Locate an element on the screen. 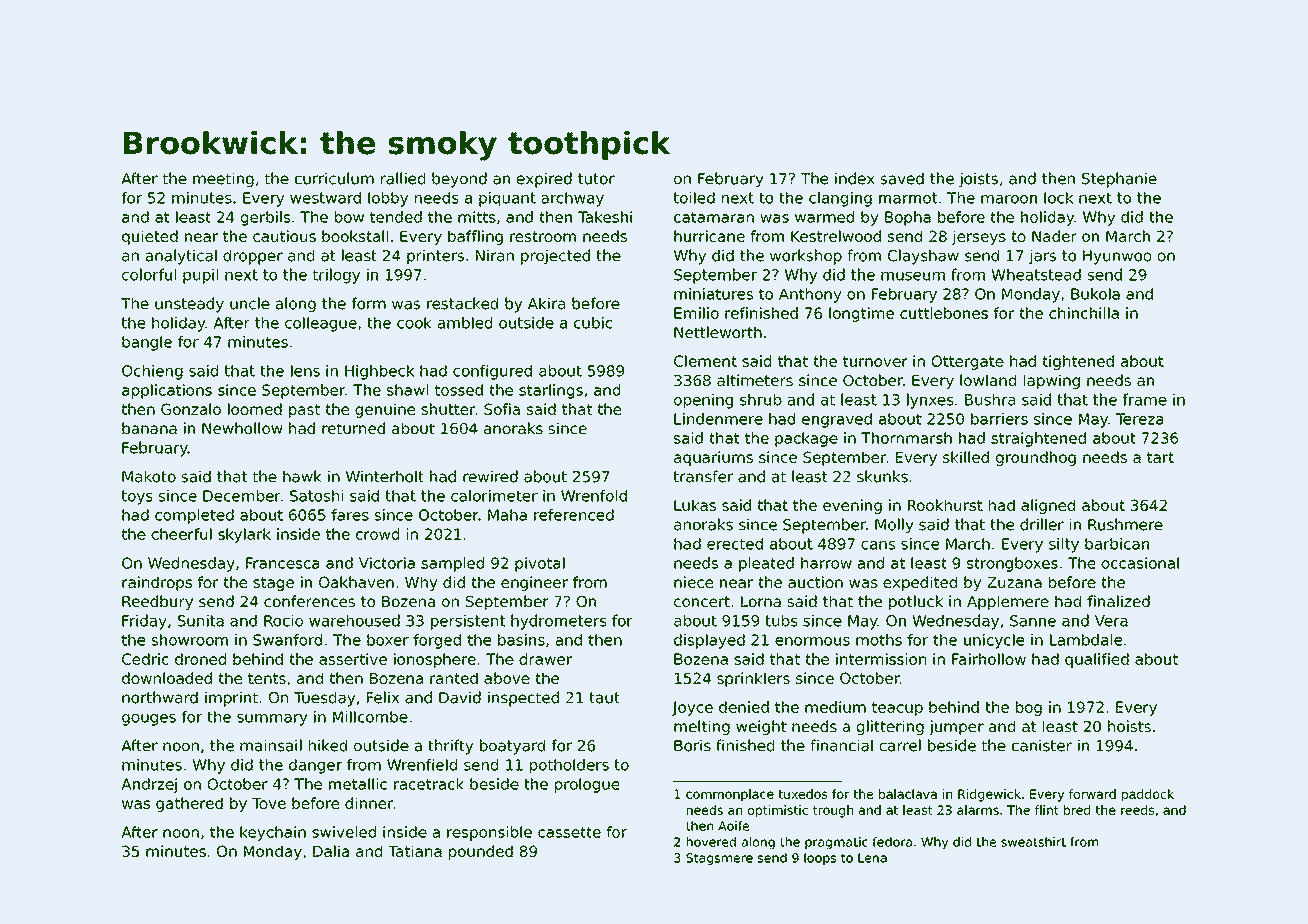  pupil is located at coordinates (200, 276).
